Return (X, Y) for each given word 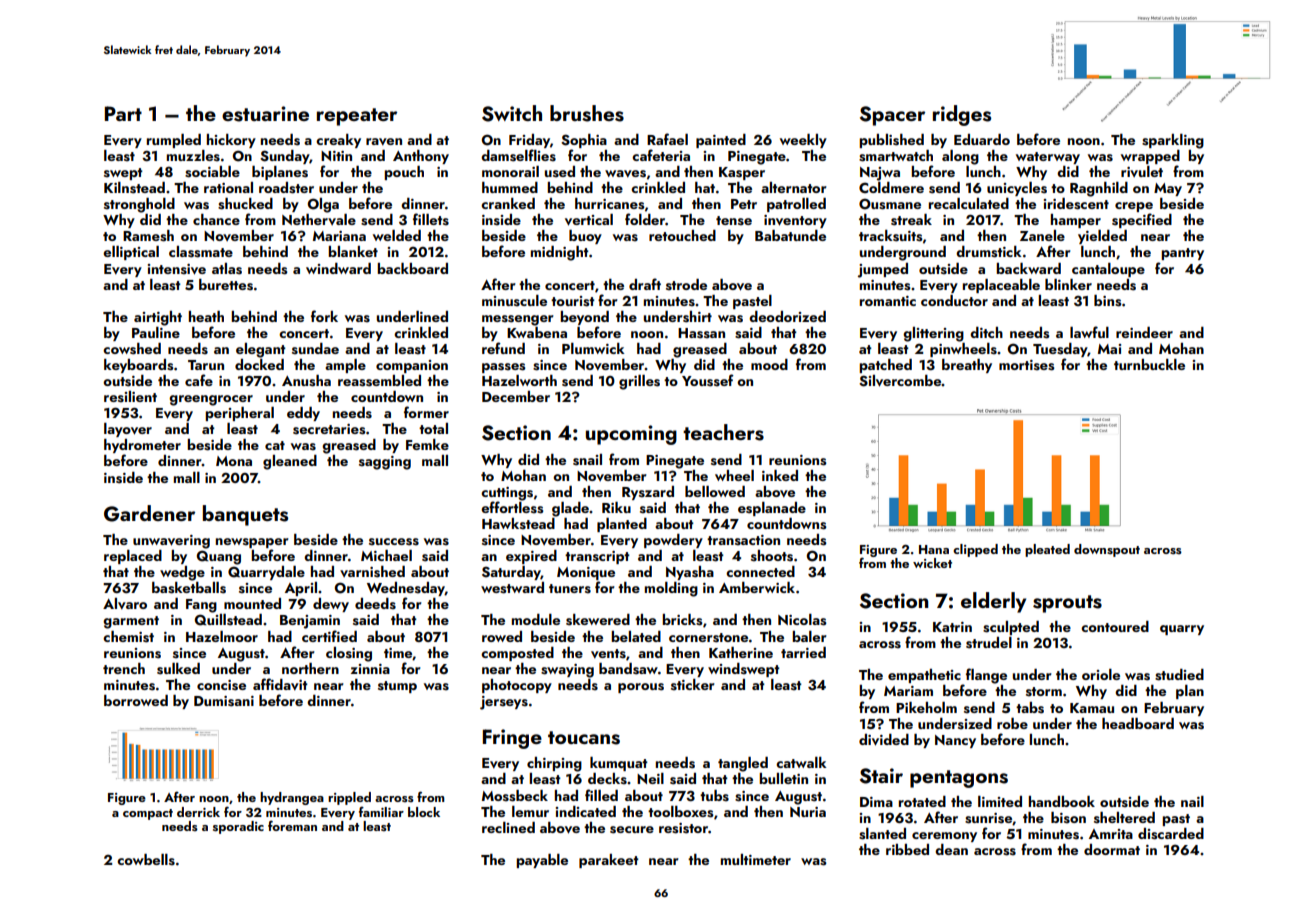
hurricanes (609, 204)
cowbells (146, 860)
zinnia (370, 669)
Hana (934, 549)
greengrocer (211, 400)
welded (397, 235)
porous (641, 688)
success (394, 542)
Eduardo (982, 139)
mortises (1026, 365)
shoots (772, 556)
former (426, 412)
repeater (357, 117)
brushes (587, 113)
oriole (1101, 674)
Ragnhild (1099, 189)
